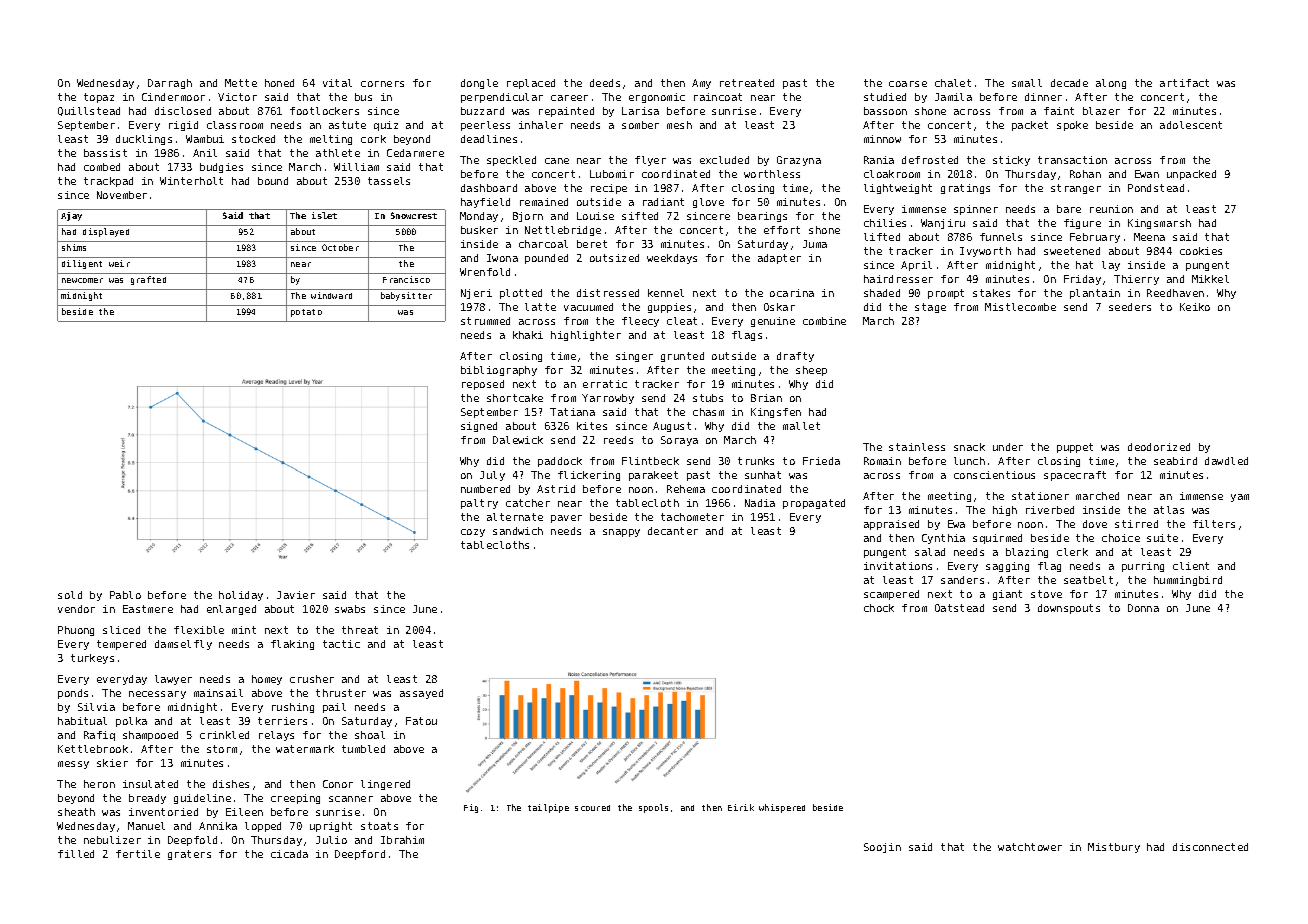  Describe the element at coordinates (82, 280) in the screenshot. I see `newcomer` at that location.
